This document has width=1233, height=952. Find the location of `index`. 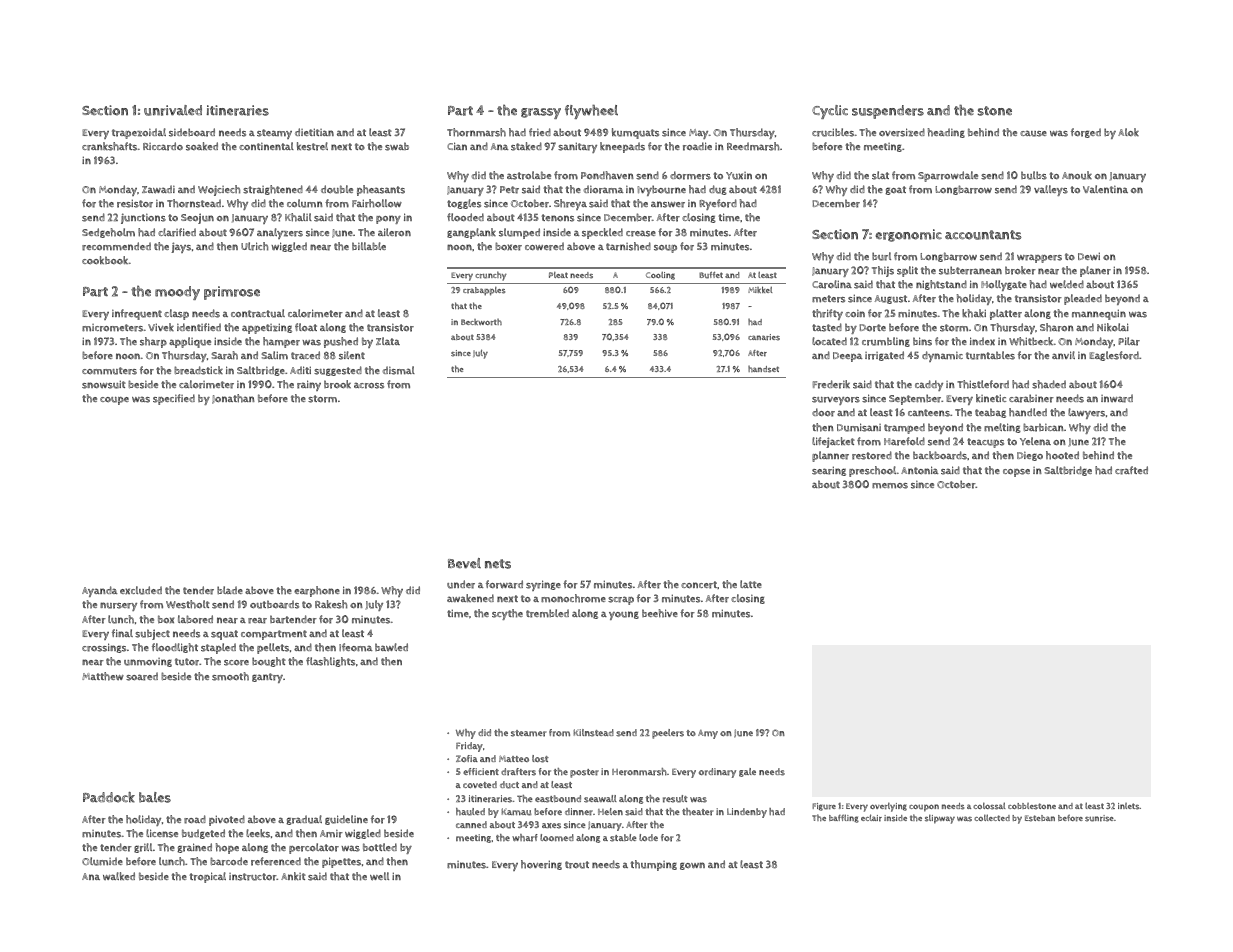

index is located at coordinates (982, 341).
